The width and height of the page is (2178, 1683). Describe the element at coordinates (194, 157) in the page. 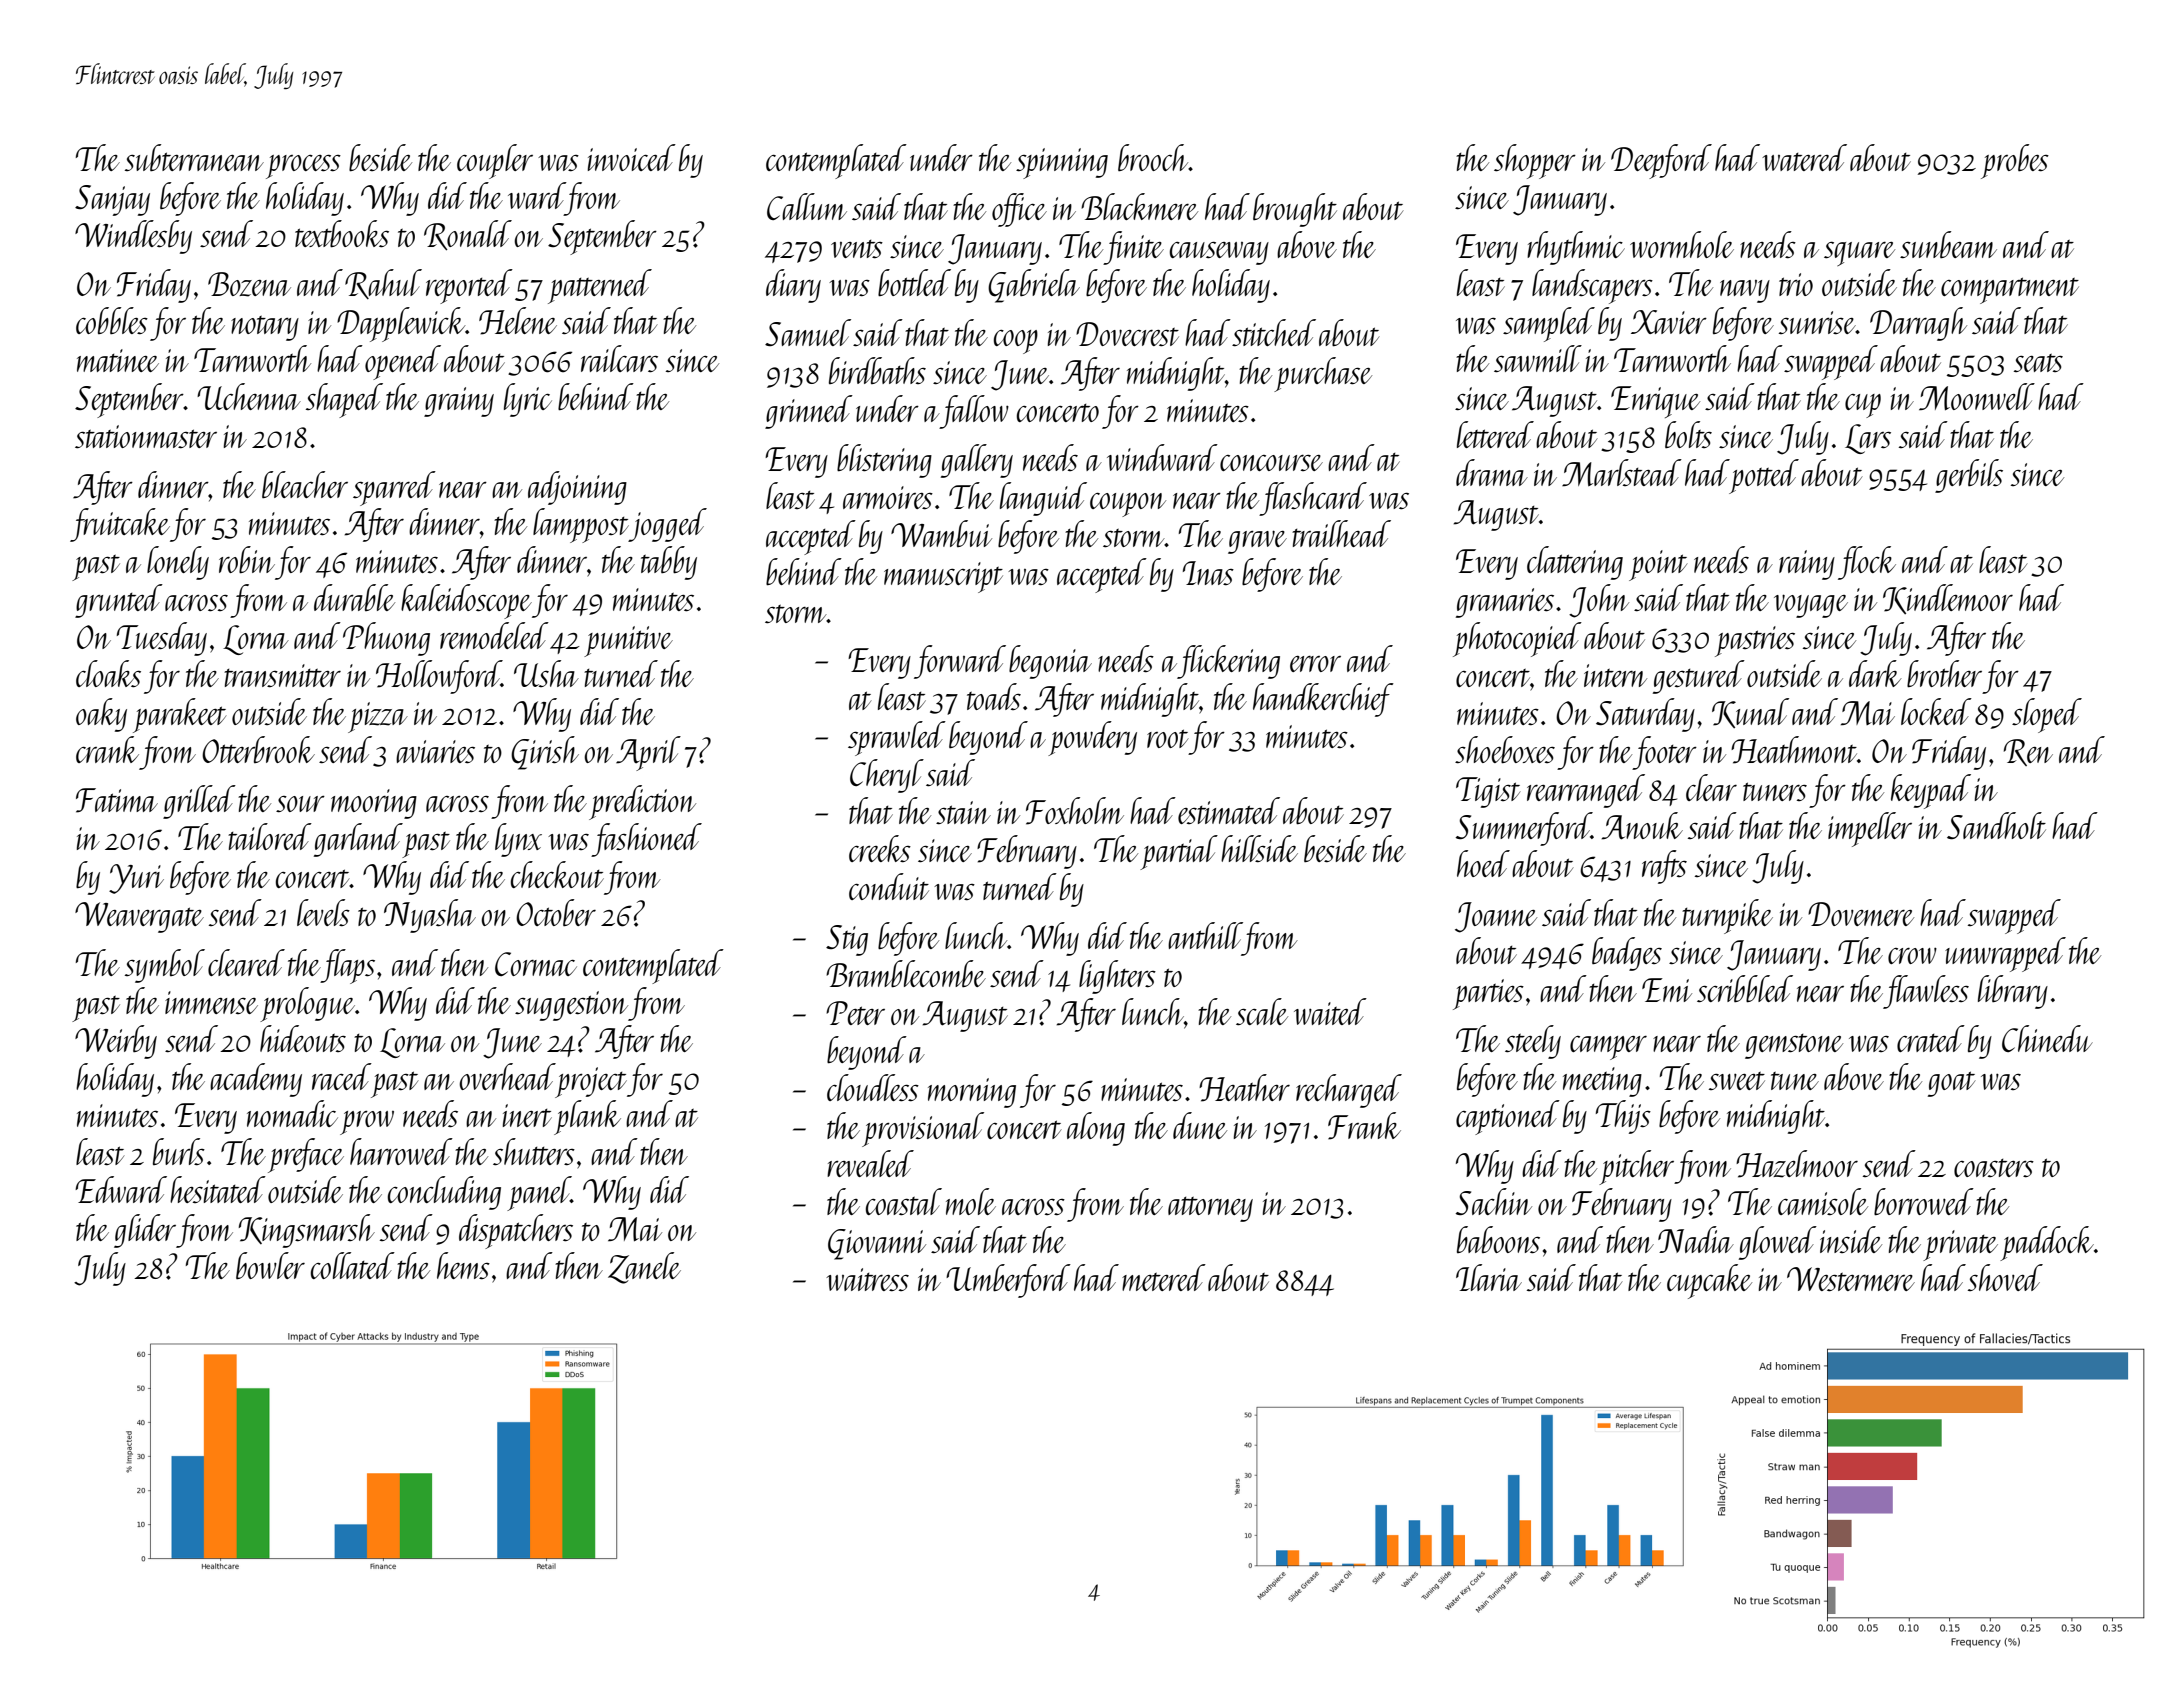

I see `subterranean` at that location.
